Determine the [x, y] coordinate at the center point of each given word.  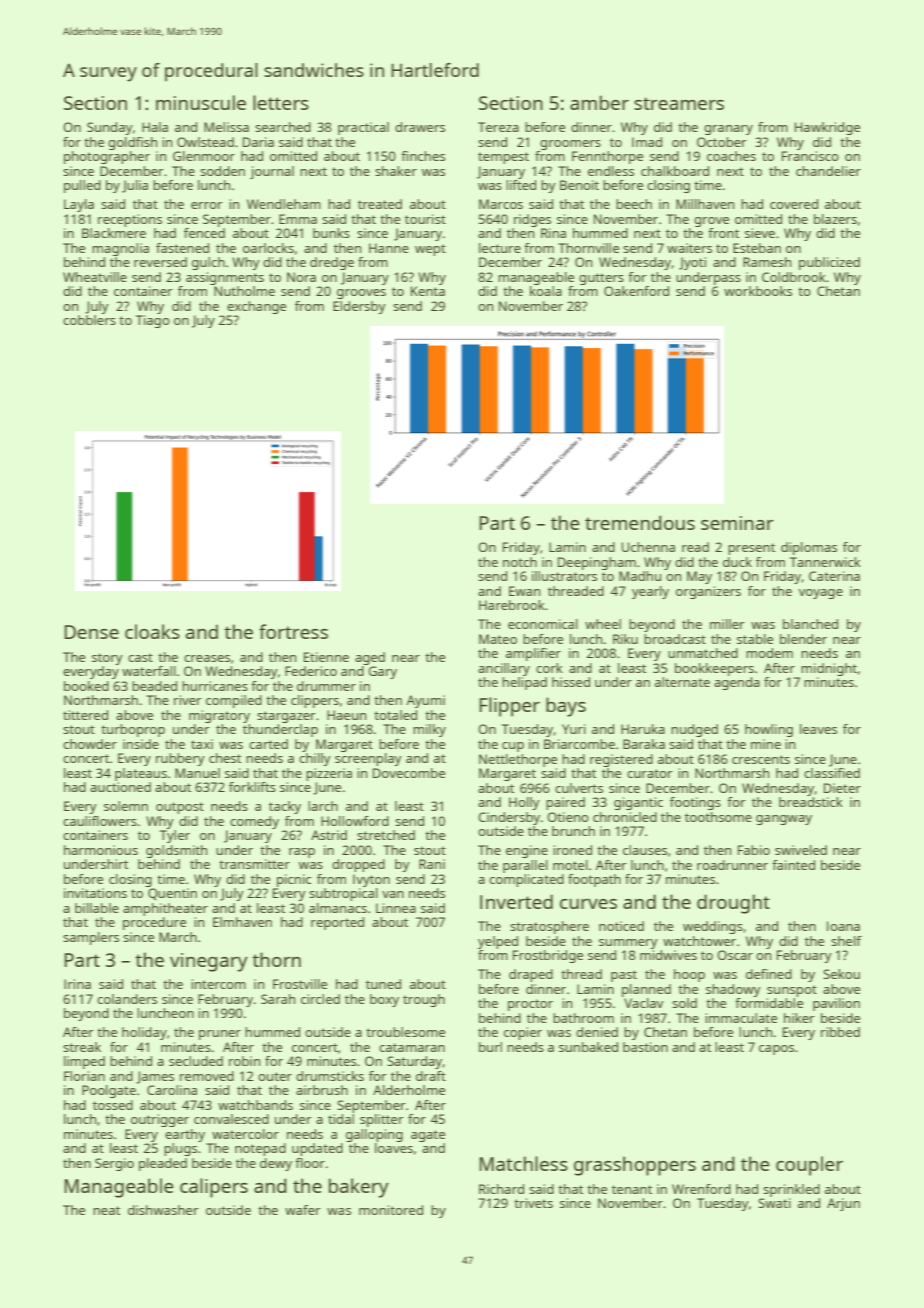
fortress [293, 631]
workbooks [758, 291]
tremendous [640, 522]
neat [106, 1210]
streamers [679, 103]
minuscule [201, 102]
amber [599, 102]
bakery [359, 1188]
